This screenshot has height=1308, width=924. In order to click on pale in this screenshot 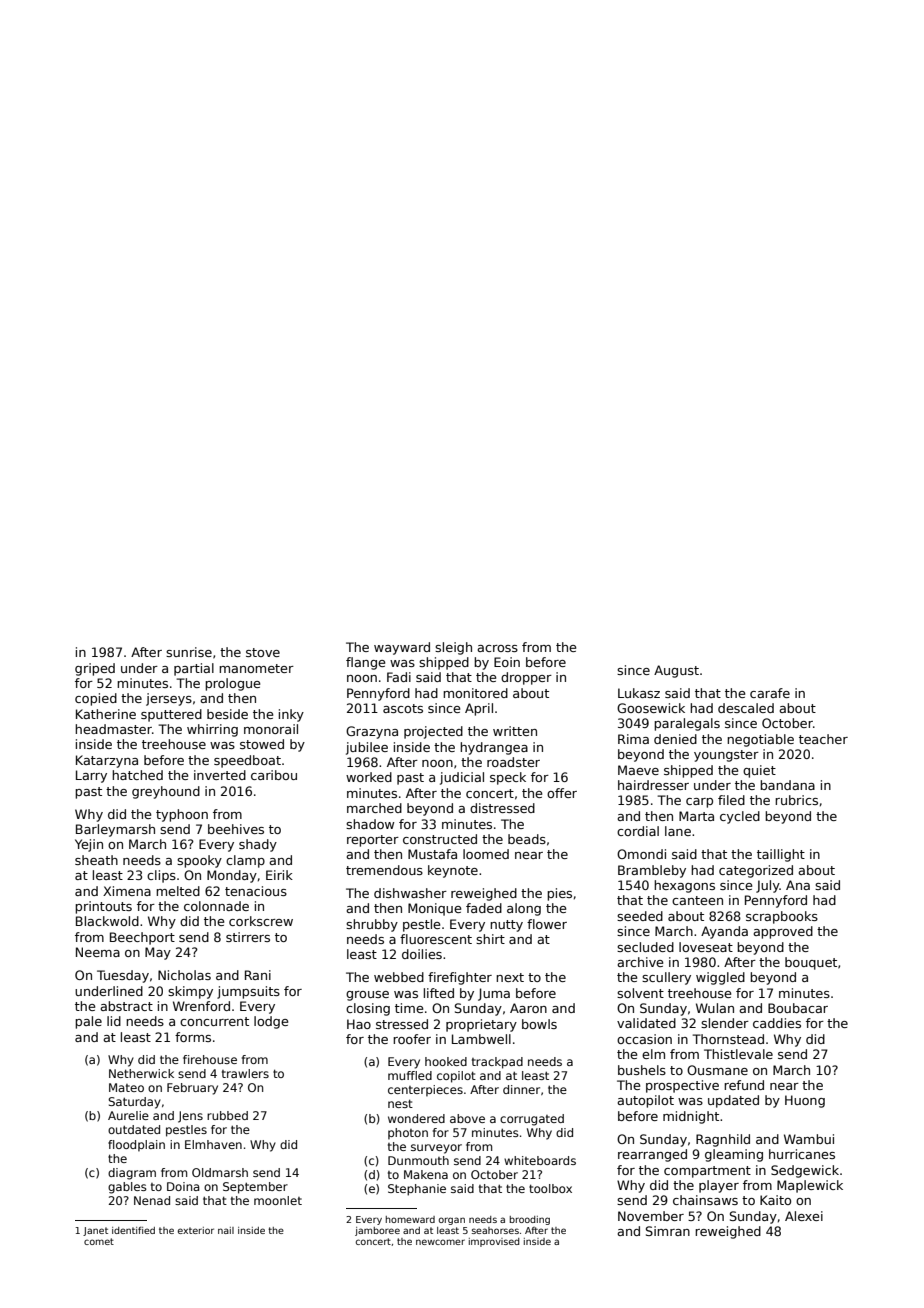, I will do `click(88, 1022)`.
